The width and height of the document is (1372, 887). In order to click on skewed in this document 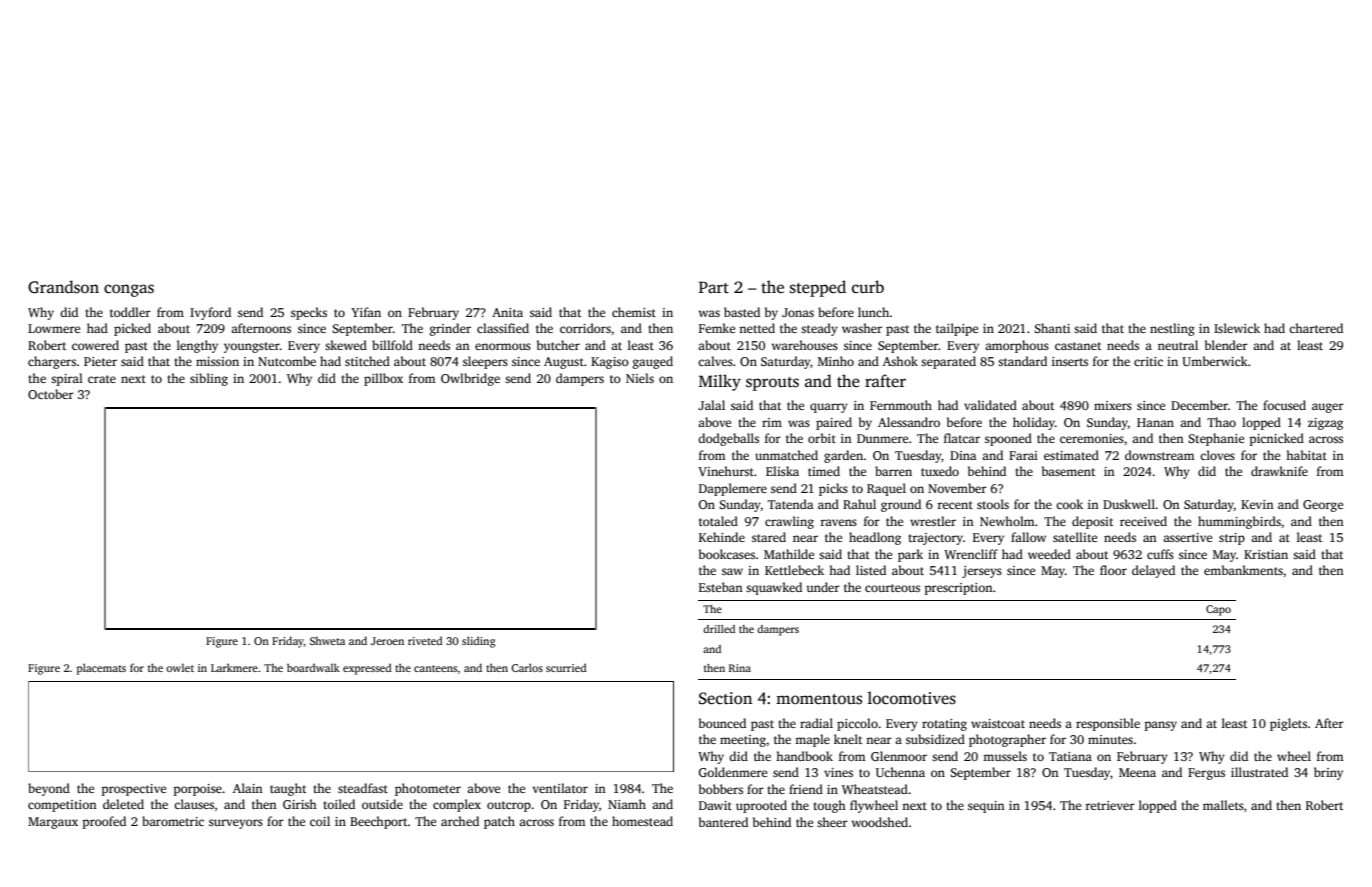, I will do `click(346, 345)`.
